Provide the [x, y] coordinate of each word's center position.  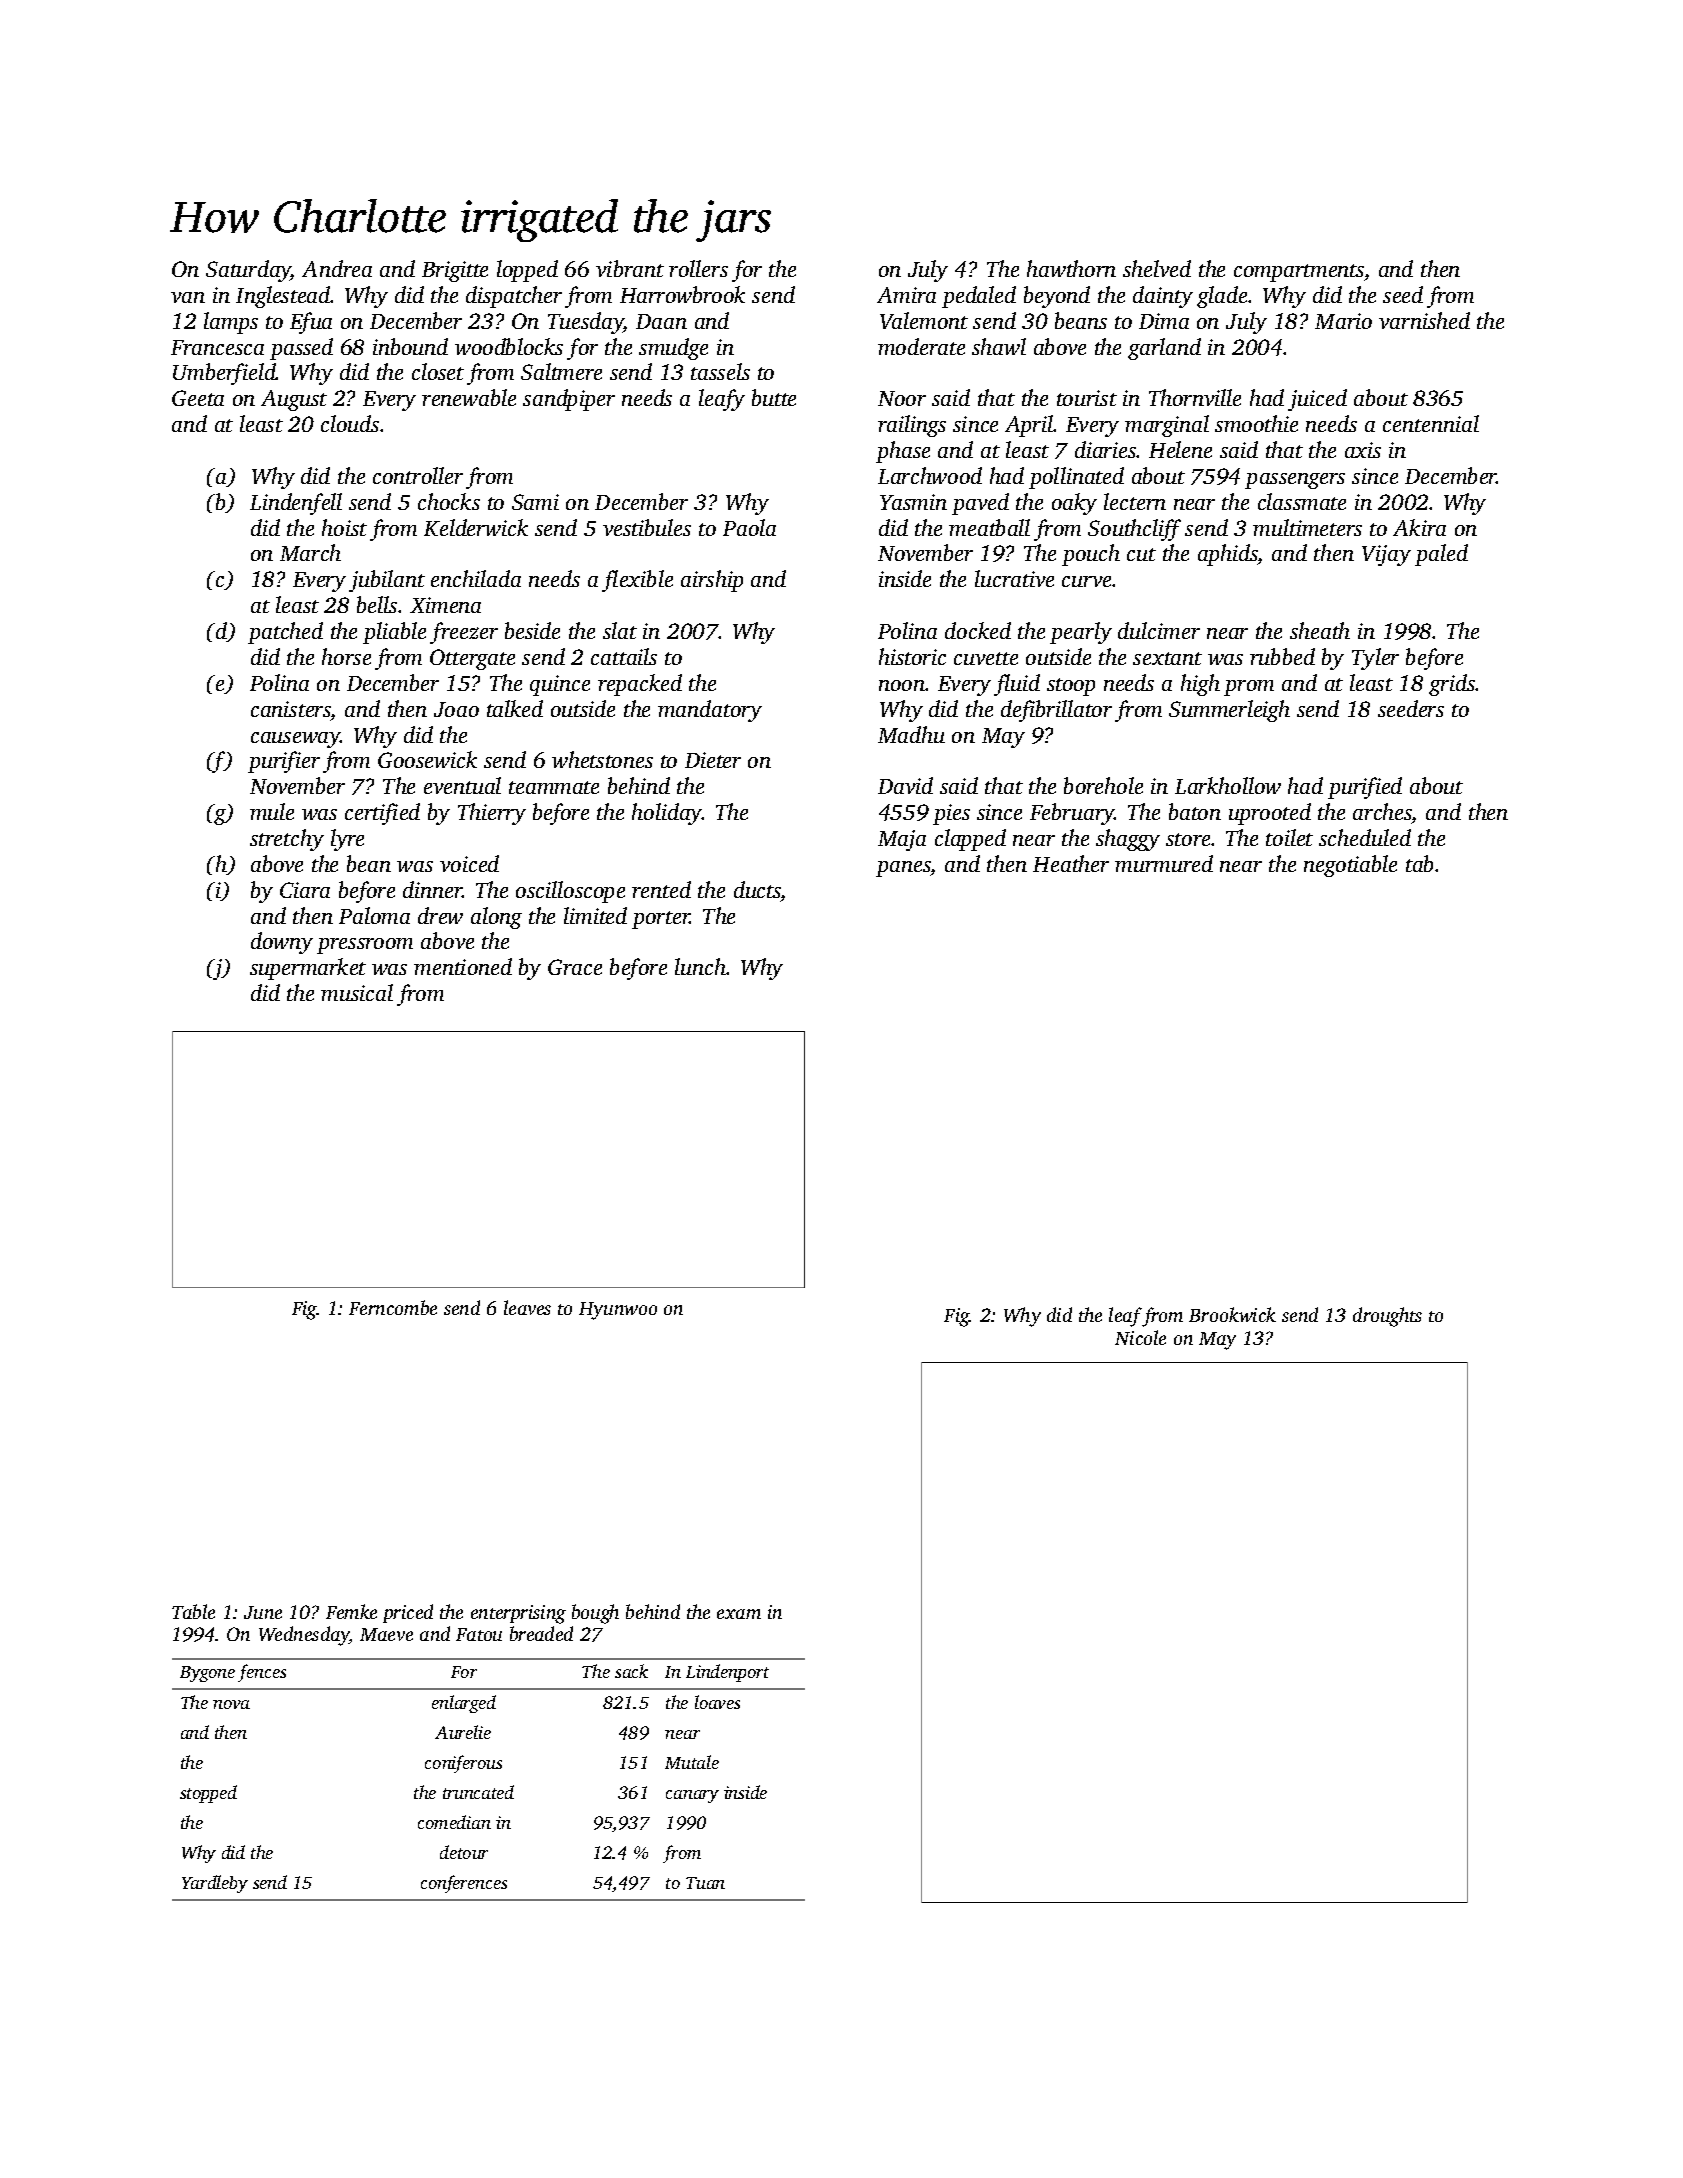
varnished [1424, 320]
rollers [698, 268]
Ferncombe [393, 1307]
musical [357, 992]
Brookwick [1232, 1314]
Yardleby [215, 1884]
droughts [1387, 1317]
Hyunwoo [618, 1311]
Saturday [248, 271]
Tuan [705, 1883]
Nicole [1140, 1337]
